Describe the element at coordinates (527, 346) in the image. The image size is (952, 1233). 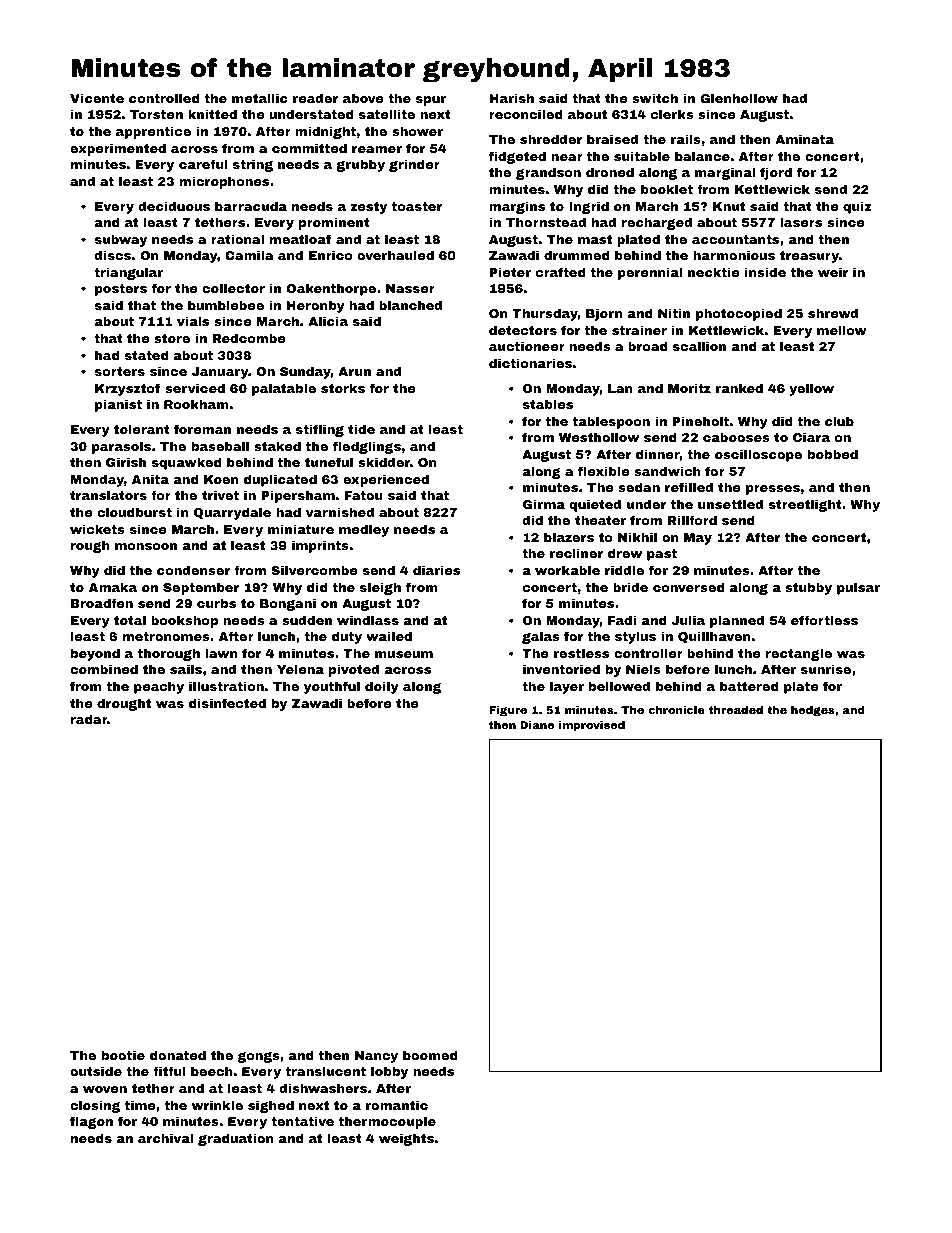
I see `auctioneer` at that location.
